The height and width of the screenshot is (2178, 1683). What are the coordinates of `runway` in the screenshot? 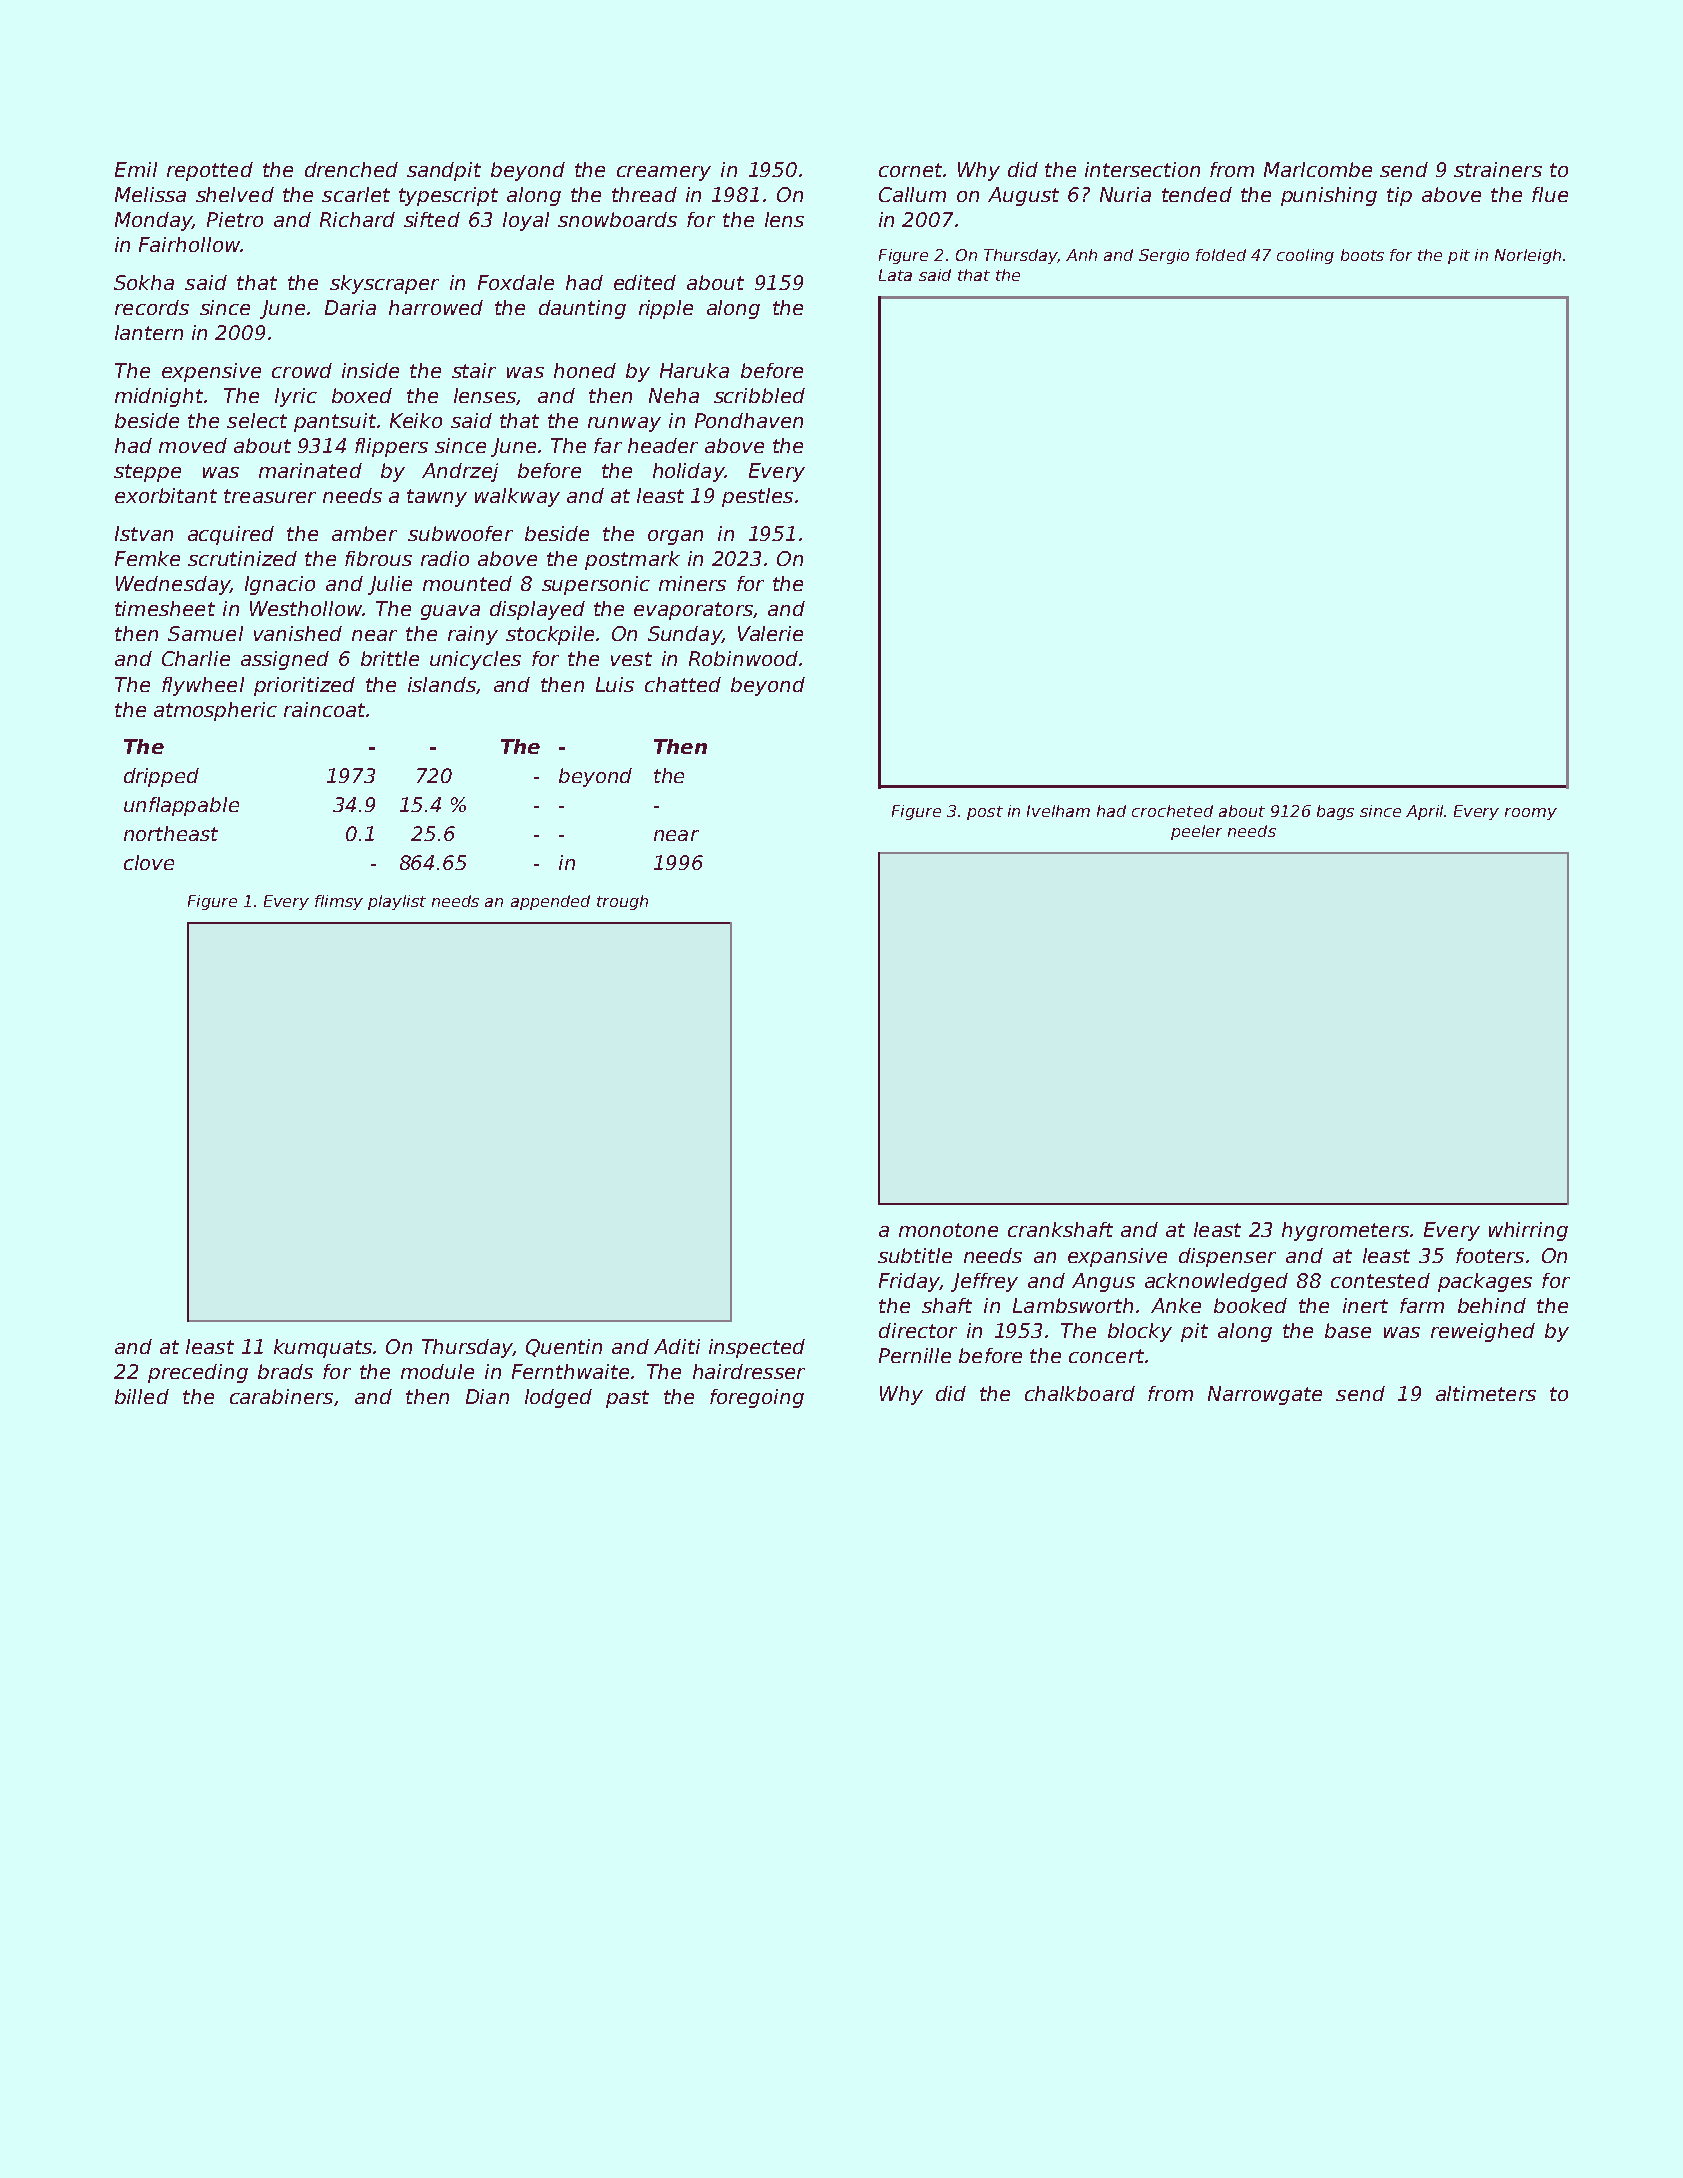 It's located at (624, 424).
